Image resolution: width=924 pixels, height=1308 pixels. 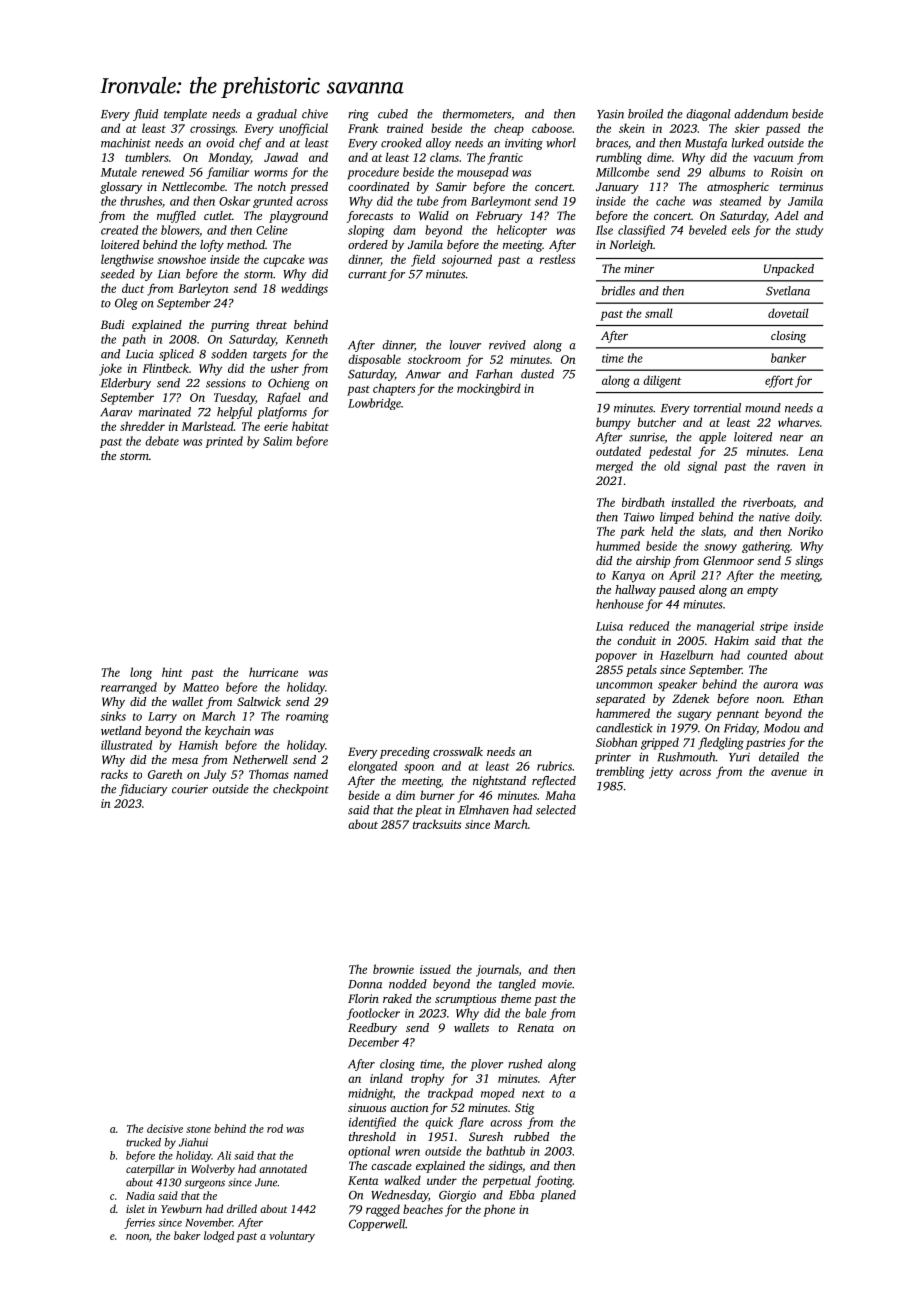 What do you see at coordinates (363, 1180) in the page?
I see `Kenta` at bounding box center [363, 1180].
